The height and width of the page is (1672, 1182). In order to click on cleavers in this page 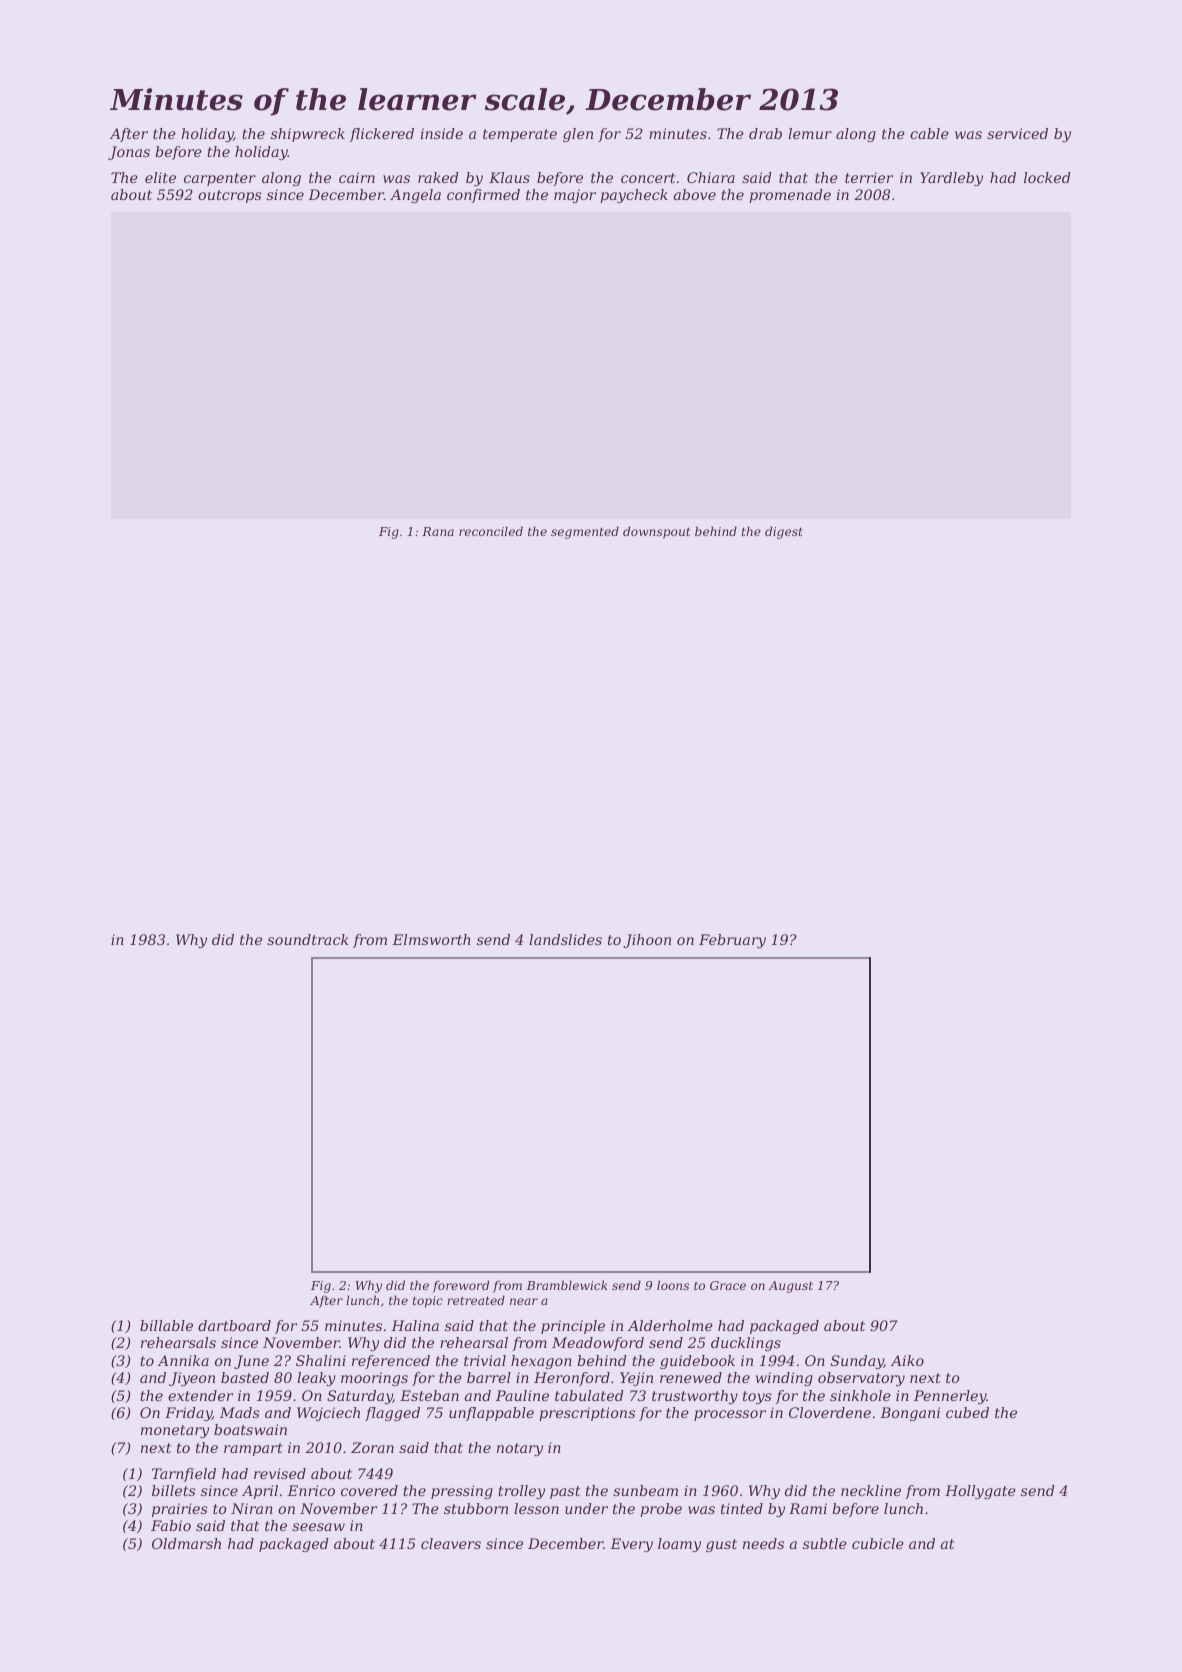, I will do `click(451, 1543)`.
